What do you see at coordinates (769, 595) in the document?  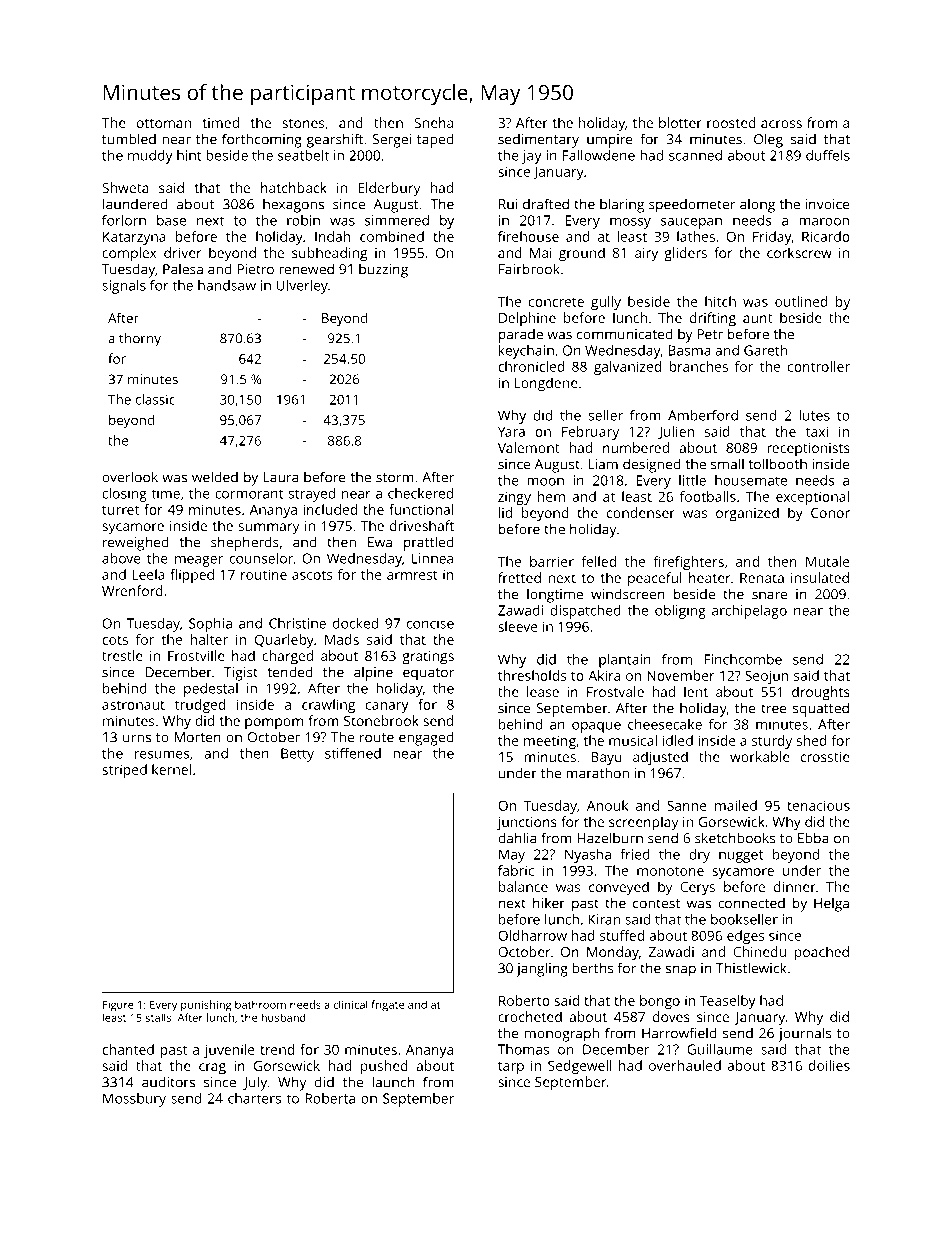 I see `snare` at bounding box center [769, 595].
